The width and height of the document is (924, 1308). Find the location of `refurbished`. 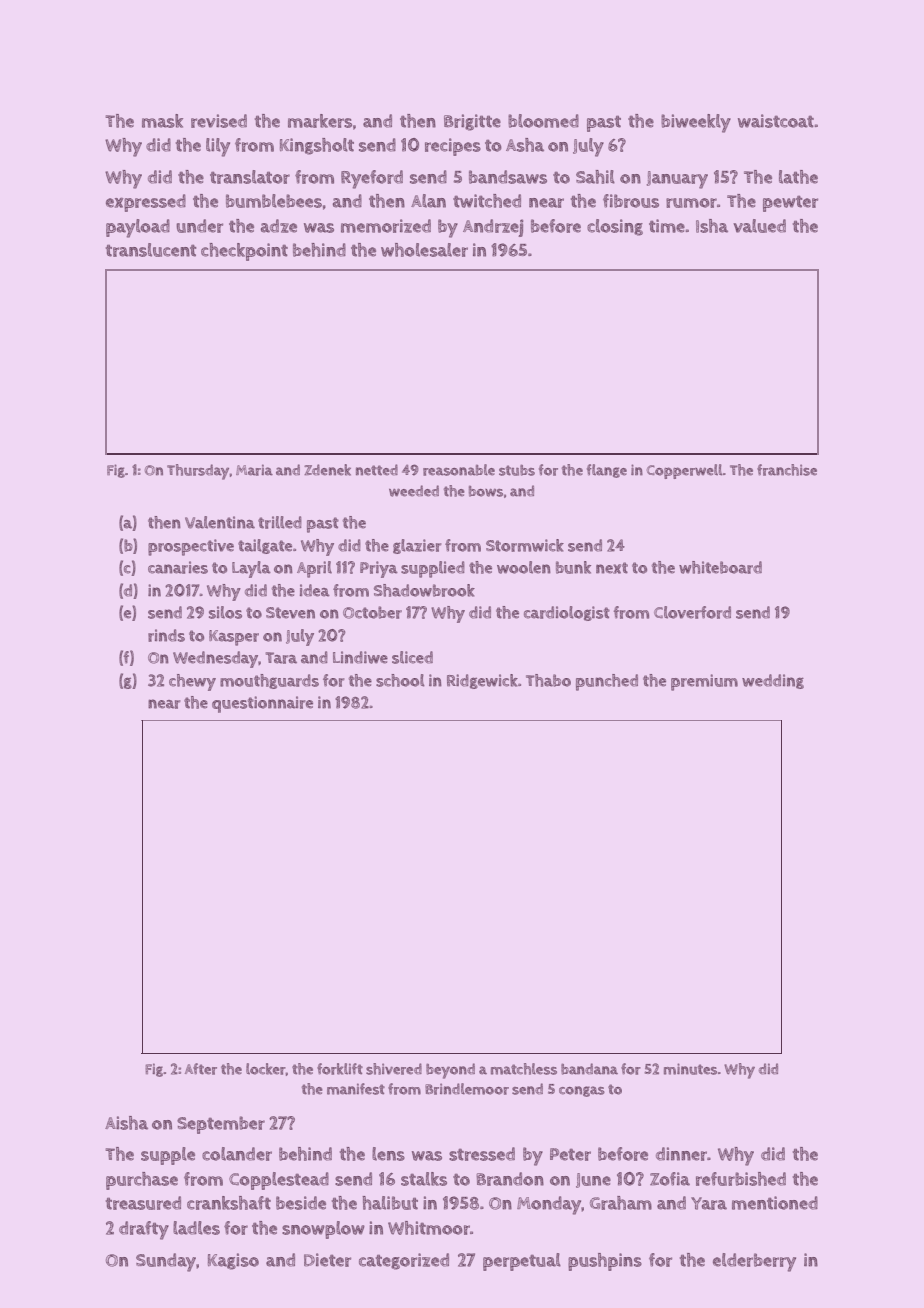

refurbished is located at coordinates (741, 1179).
